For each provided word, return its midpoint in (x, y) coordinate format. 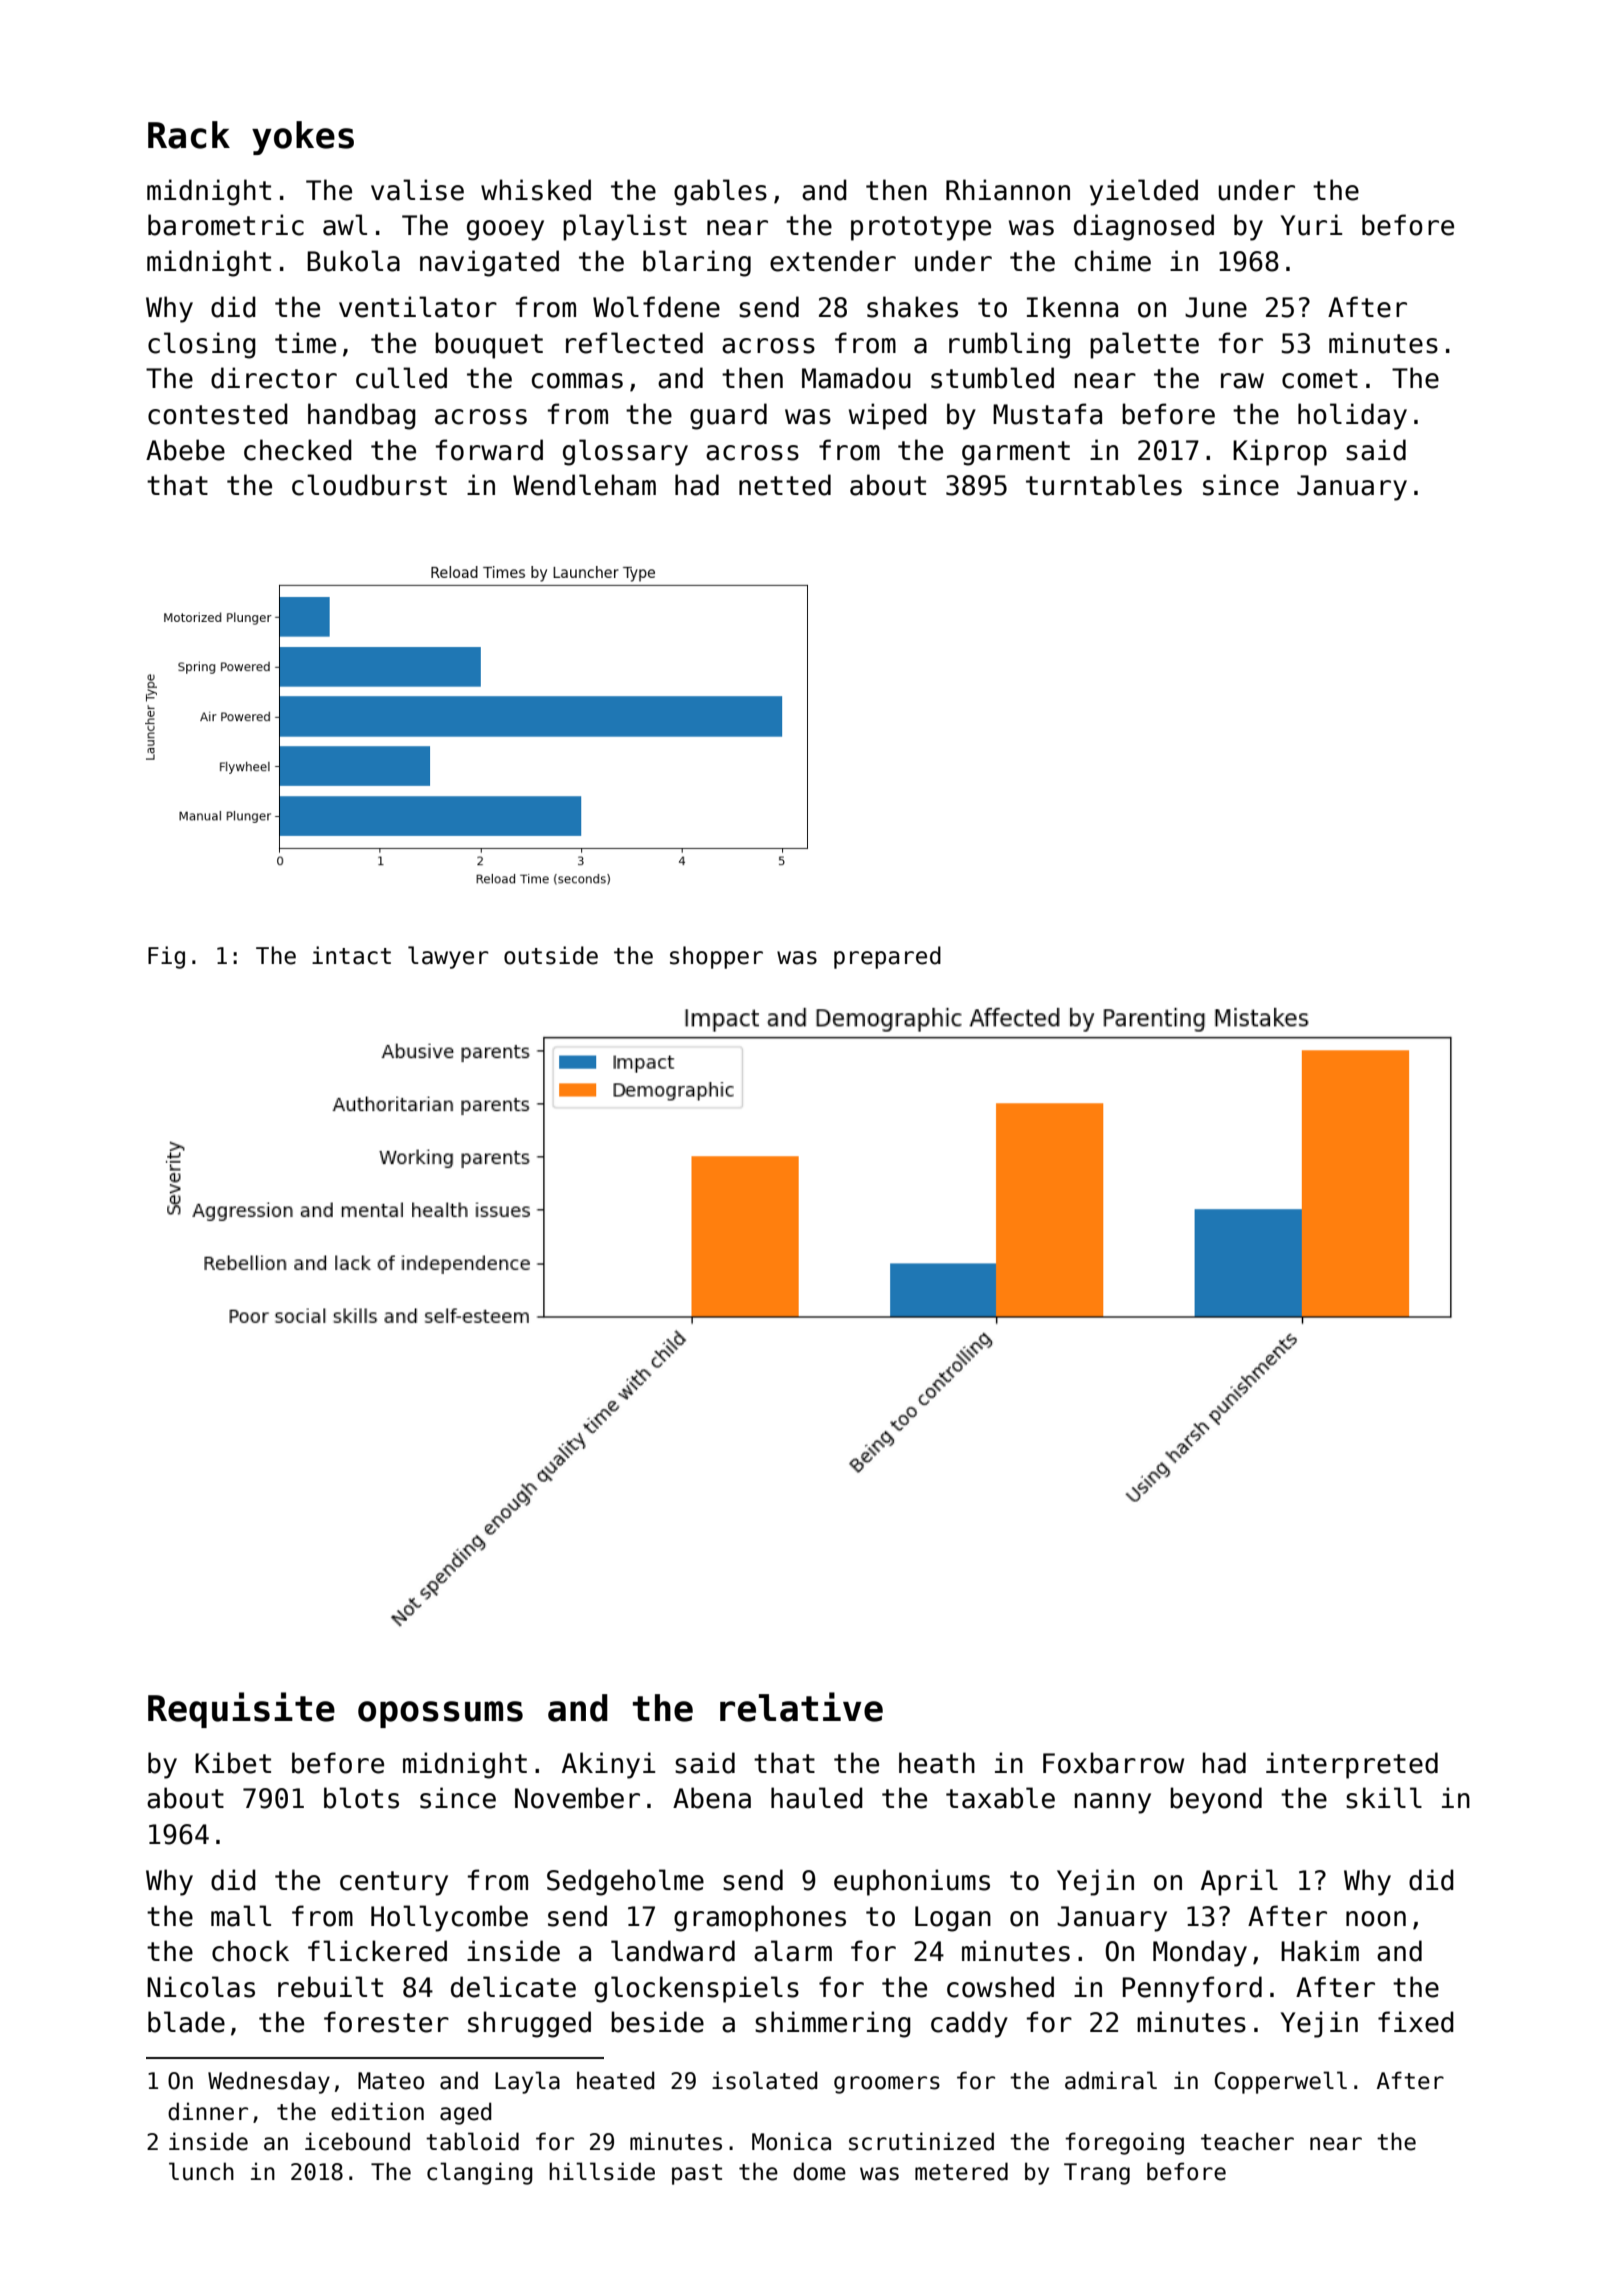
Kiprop (1280, 452)
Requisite (241, 1710)
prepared (887, 957)
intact (351, 955)
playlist (625, 227)
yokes (303, 138)
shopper (716, 957)
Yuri (1311, 225)
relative (801, 1707)
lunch (201, 2171)
